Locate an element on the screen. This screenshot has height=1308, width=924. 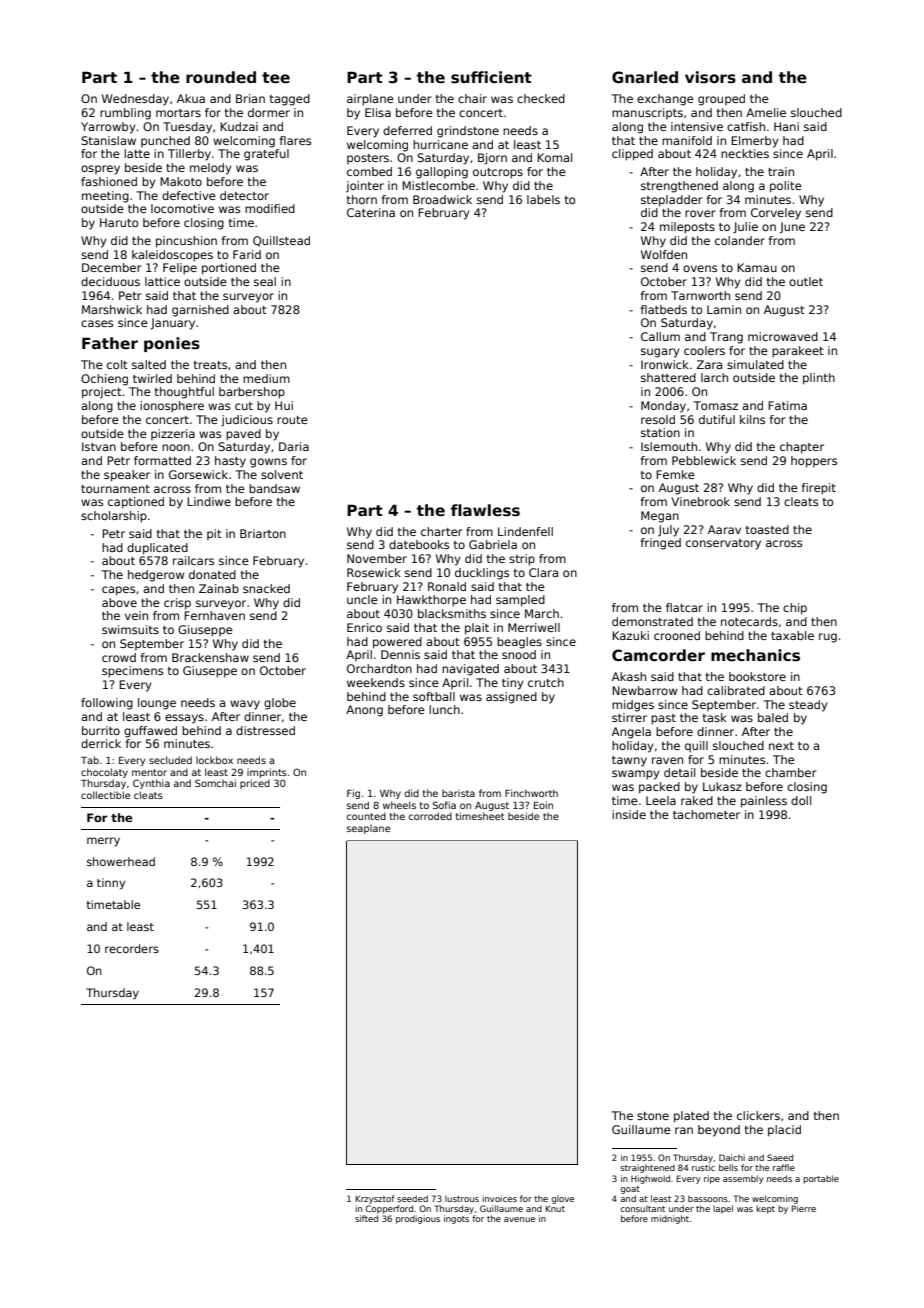
Islemouth is located at coordinates (669, 446).
